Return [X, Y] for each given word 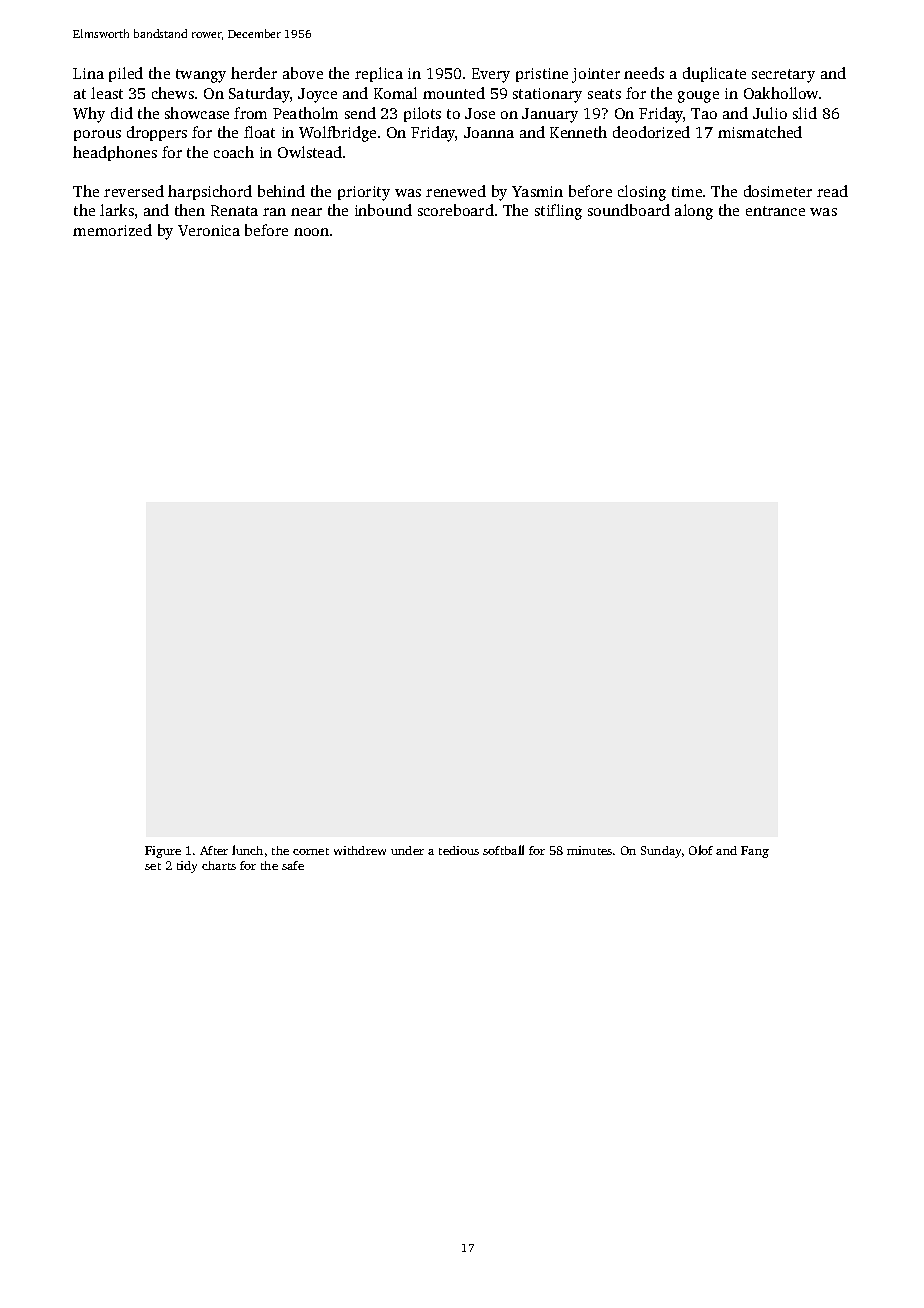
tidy [187, 867]
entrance [775, 211]
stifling [558, 212]
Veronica [209, 230]
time [687, 191]
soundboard [629, 210]
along [694, 212]
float [259, 132]
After [214, 850]
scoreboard [456, 210]
